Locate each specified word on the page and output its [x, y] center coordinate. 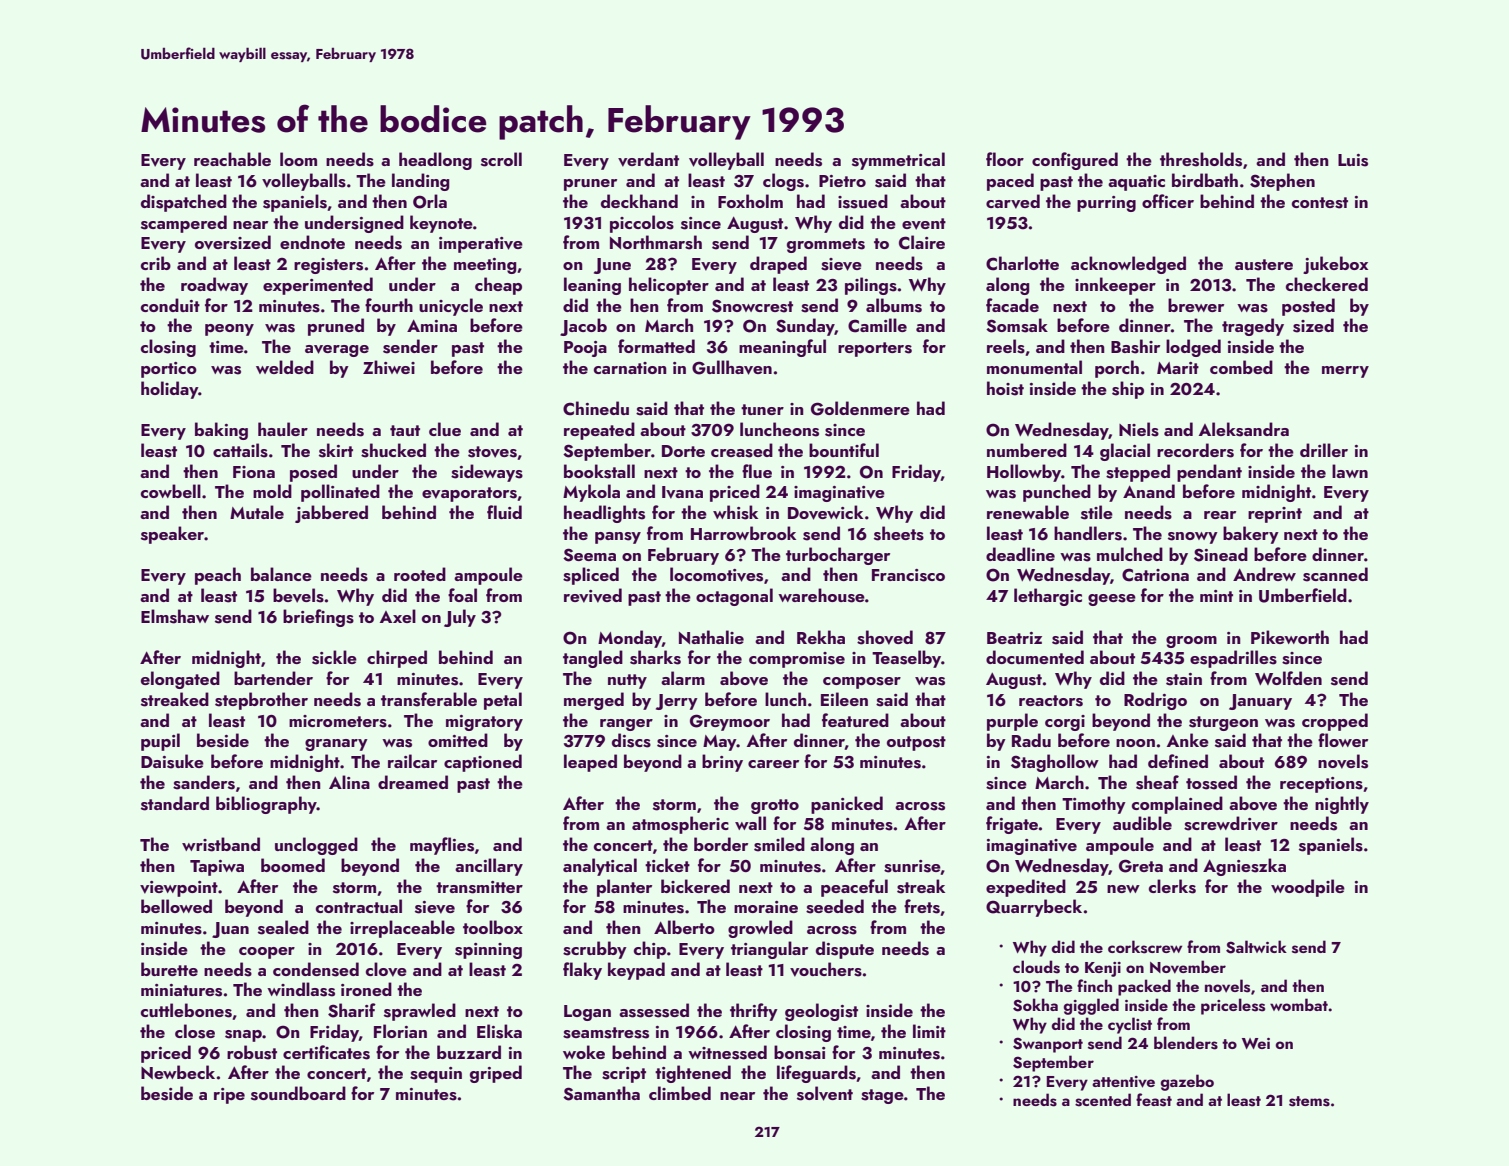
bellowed [176, 906]
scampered [184, 224]
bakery [1251, 535]
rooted [420, 574]
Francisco [908, 575]
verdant [648, 159]
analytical [600, 867]
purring [1106, 204]
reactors [1051, 701]
